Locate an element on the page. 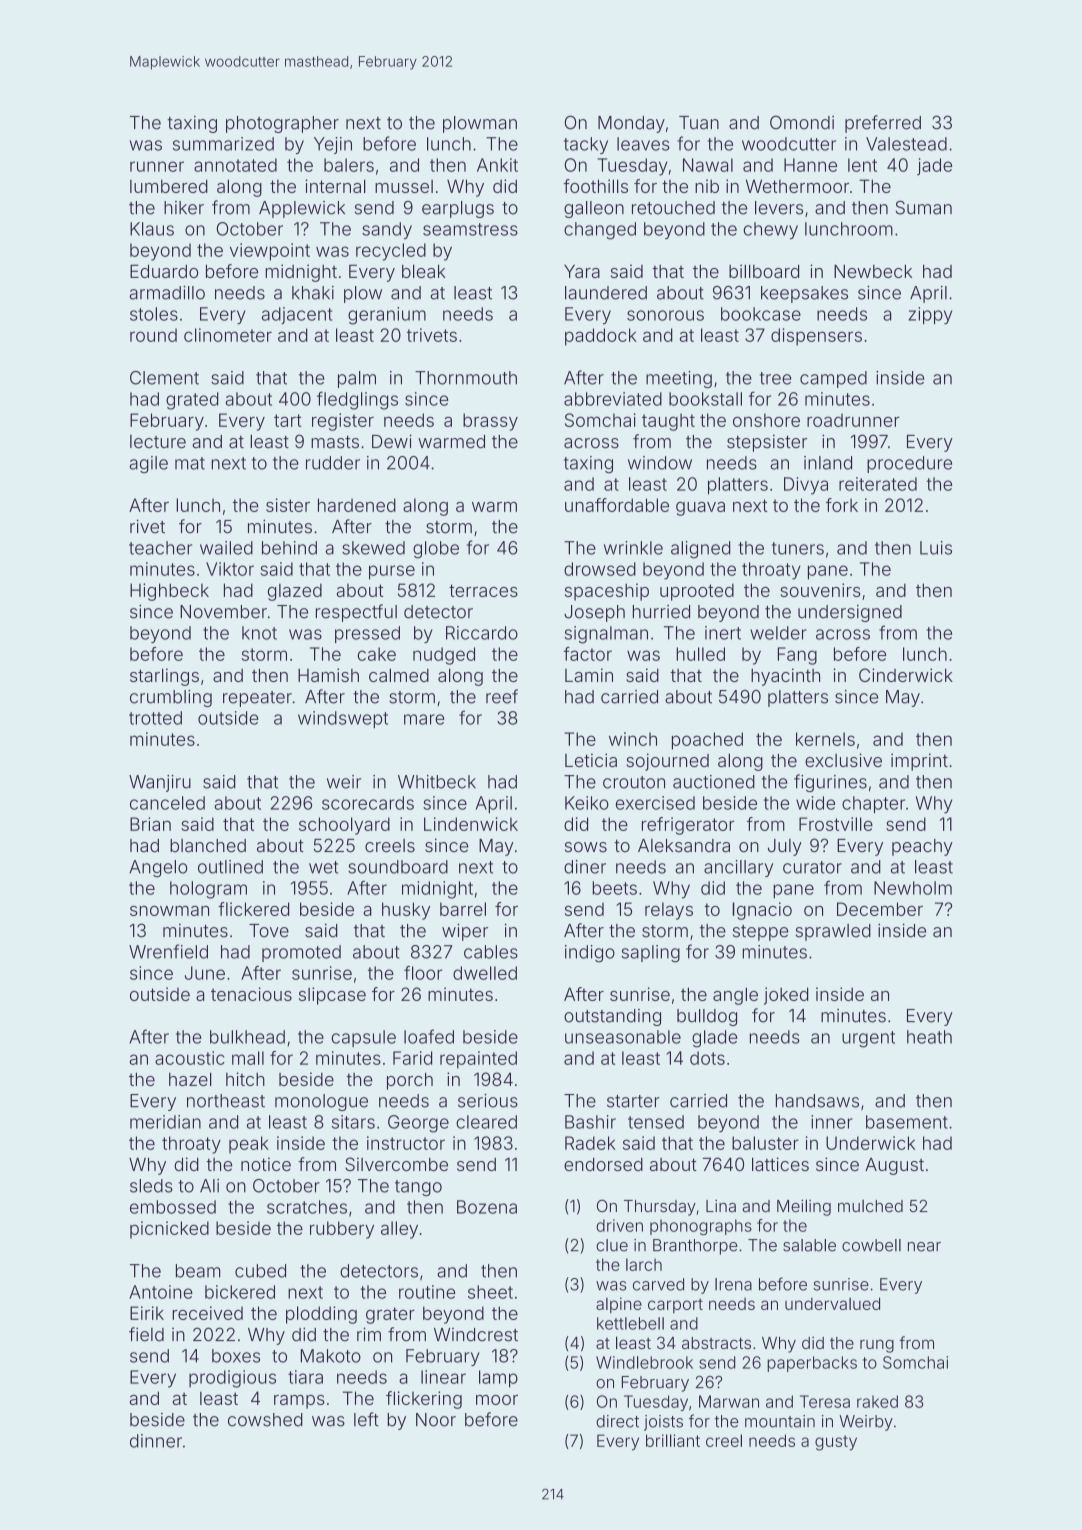  outstanding is located at coordinates (612, 1017).
